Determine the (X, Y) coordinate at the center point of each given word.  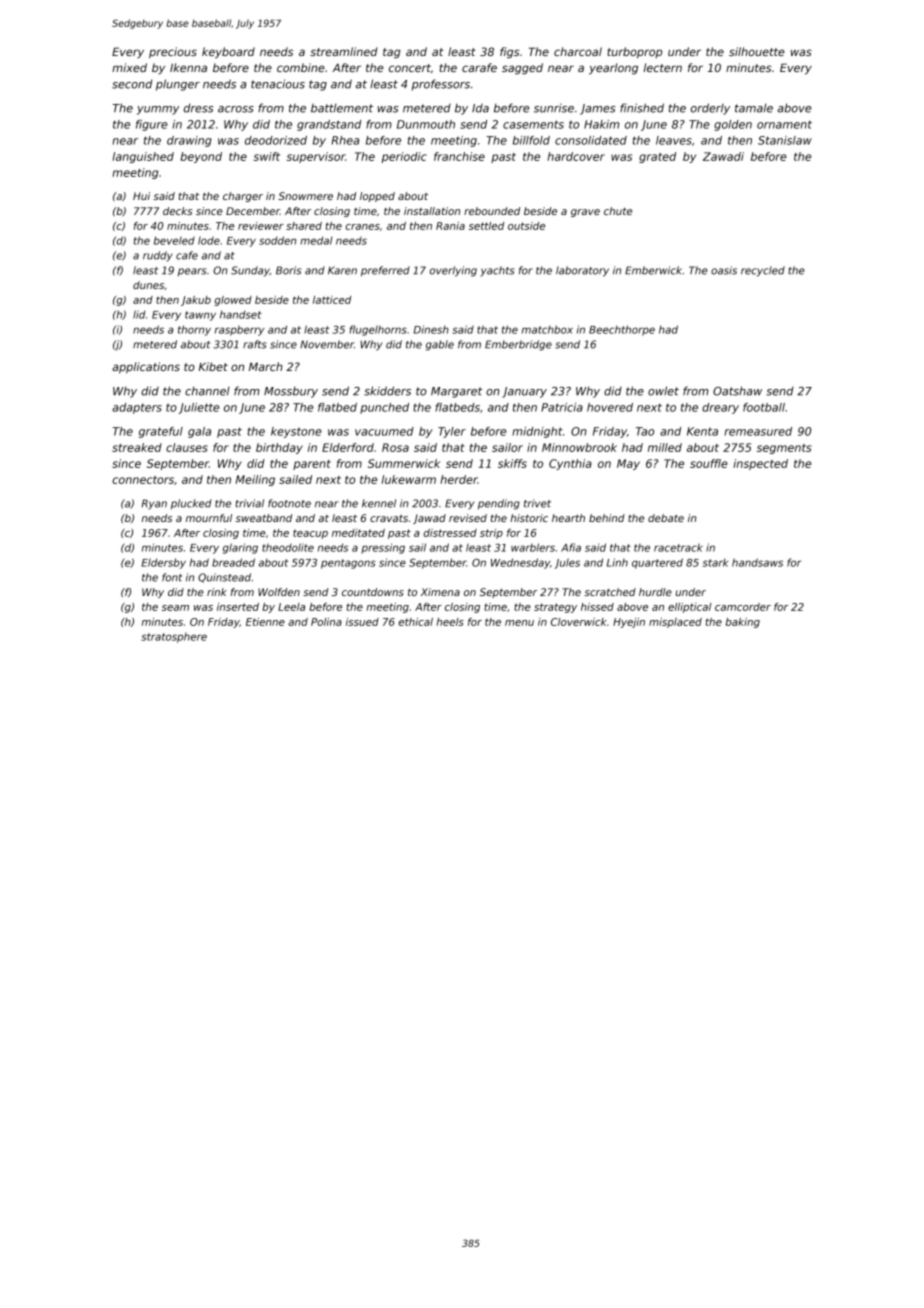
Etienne (265, 622)
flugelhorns (378, 330)
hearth (568, 518)
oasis (724, 270)
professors (441, 85)
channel (207, 391)
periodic (404, 157)
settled (486, 226)
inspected (760, 464)
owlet (663, 391)
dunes (148, 285)
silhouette (757, 51)
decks (177, 211)
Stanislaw (785, 140)
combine (301, 67)
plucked (191, 504)
